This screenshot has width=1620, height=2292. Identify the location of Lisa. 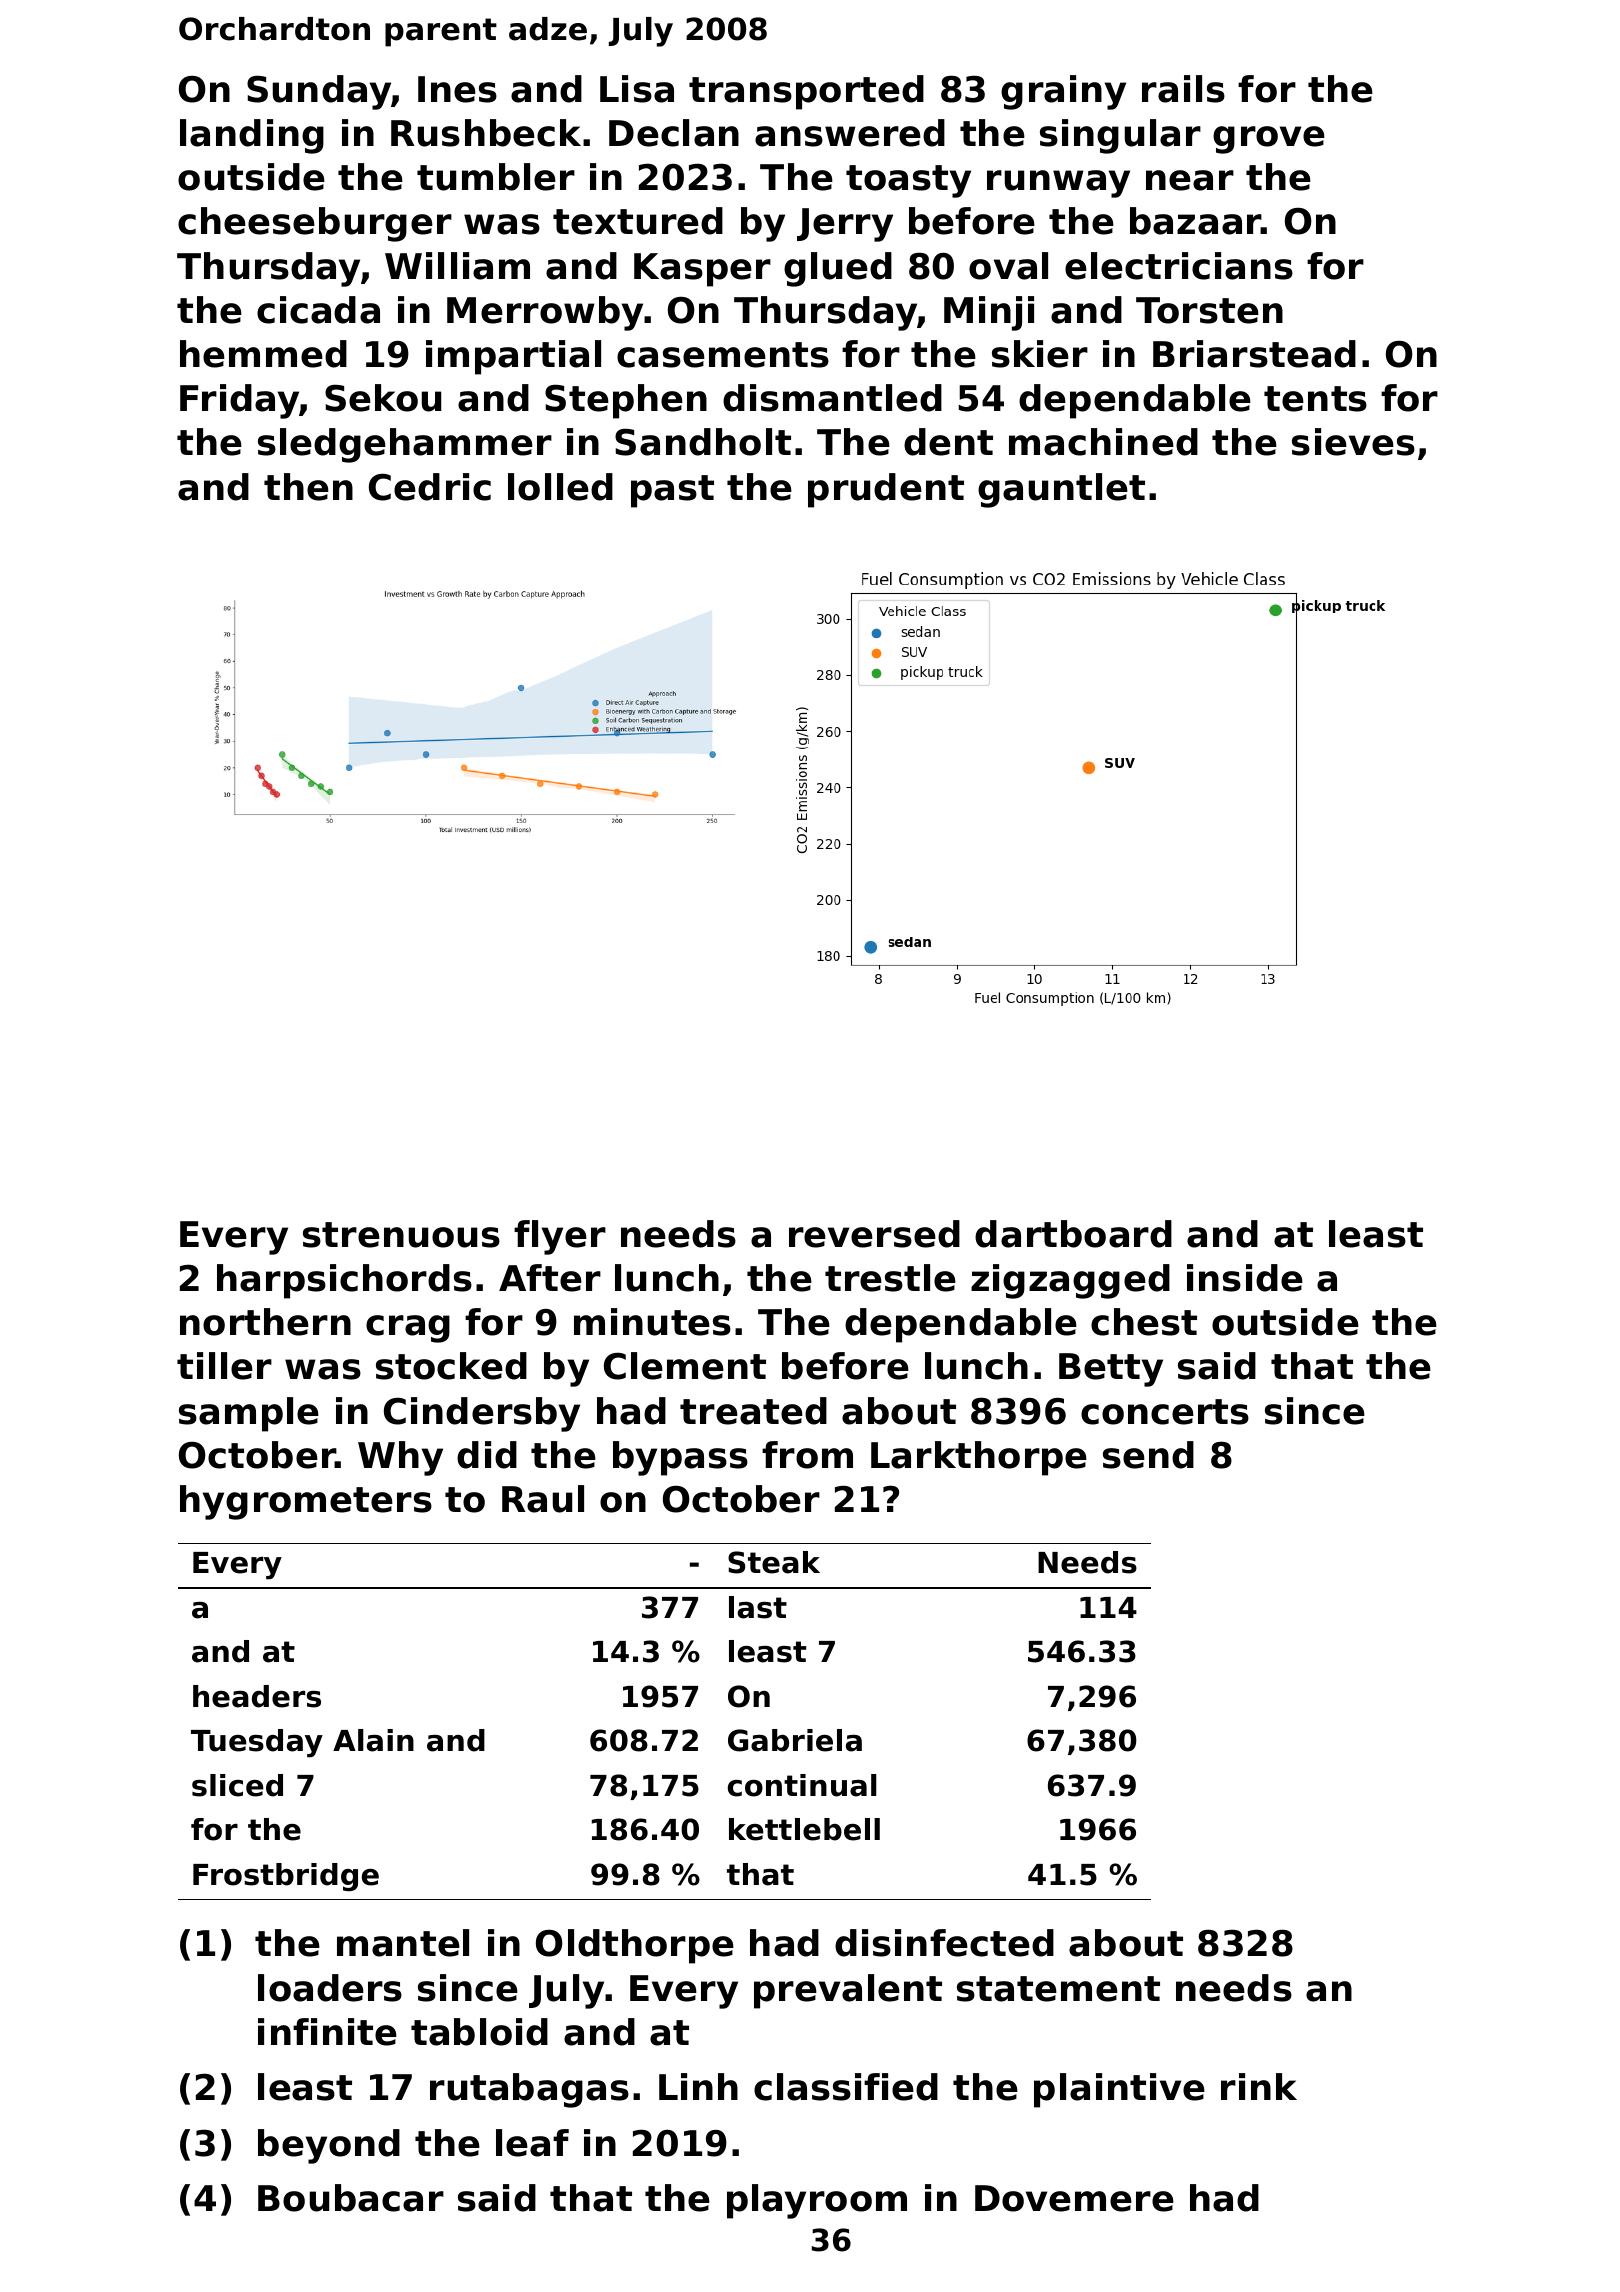
(637, 89).
